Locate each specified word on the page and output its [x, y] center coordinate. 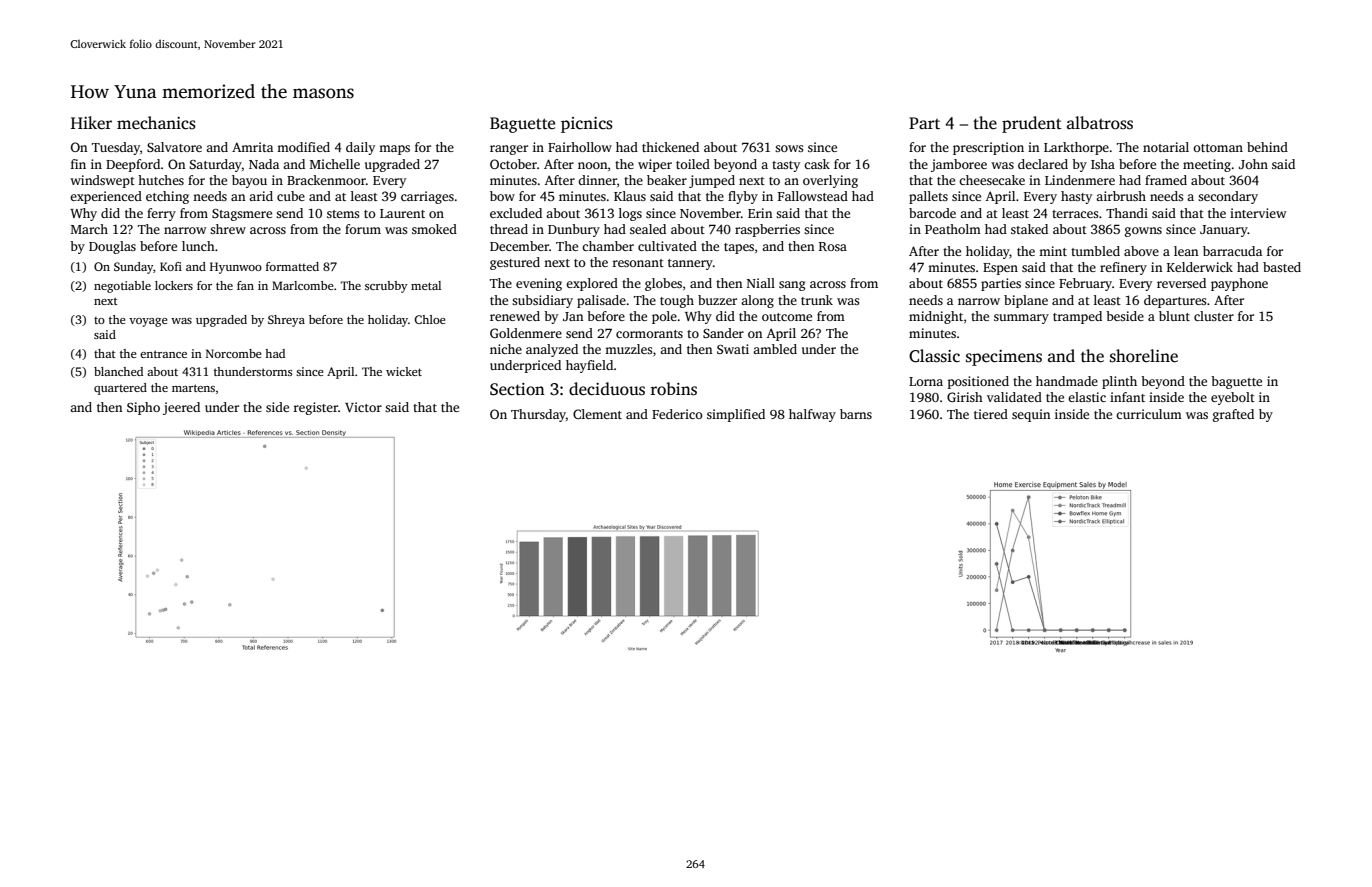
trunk [817, 300]
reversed [1181, 283]
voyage [148, 322]
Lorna [926, 381]
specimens [1004, 358]
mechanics [156, 123]
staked [1029, 229]
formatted [292, 266]
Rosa [833, 246]
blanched [118, 371]
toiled [693, 164]
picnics [587, 125]
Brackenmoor [326, 180]
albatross [1100, 123]
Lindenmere [1080, 180]
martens [193, 388]
